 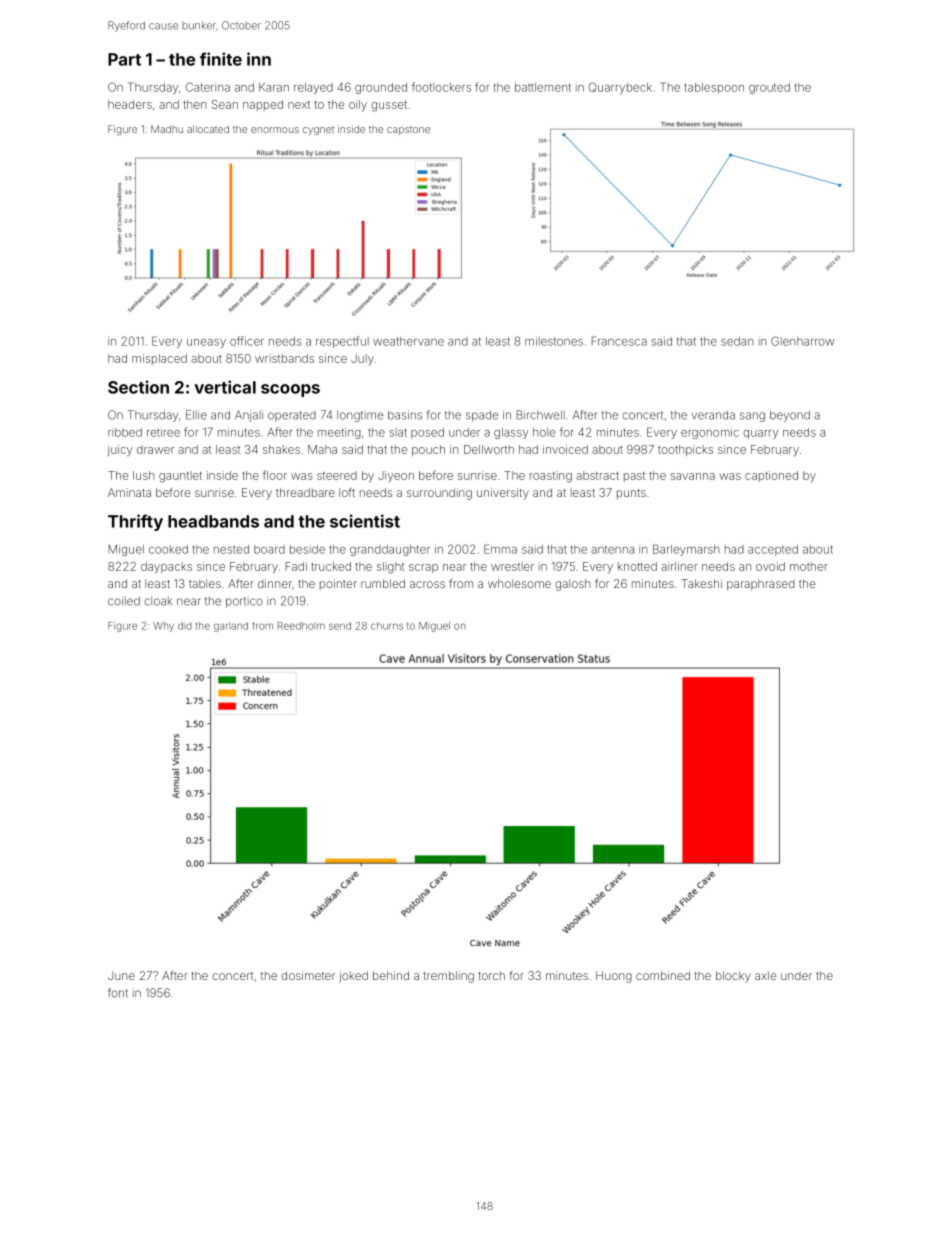 I want to click on footlockers, so click(x=441, y=87).
